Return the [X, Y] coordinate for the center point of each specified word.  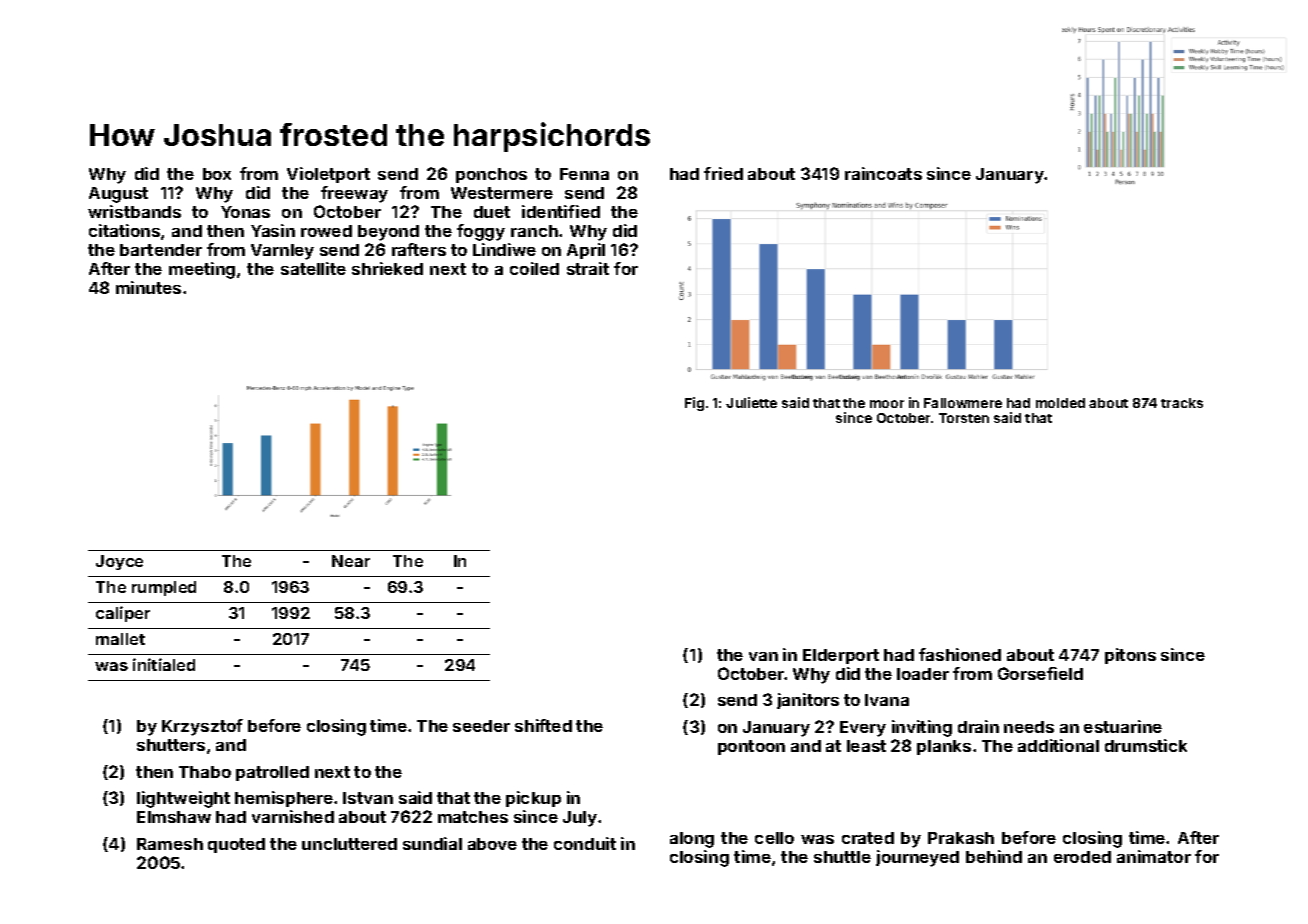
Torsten [964, 418]
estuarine [1123, 726]
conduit [585, 843]
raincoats [883, 173]
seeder [481, 726]
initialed [164, 664]
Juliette [751, 402]
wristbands [134, 211]
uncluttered [349, 844]
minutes [148, 287]
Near [351, 561]
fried [723, 173]
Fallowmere [963, 403]
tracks [1182, 403]
